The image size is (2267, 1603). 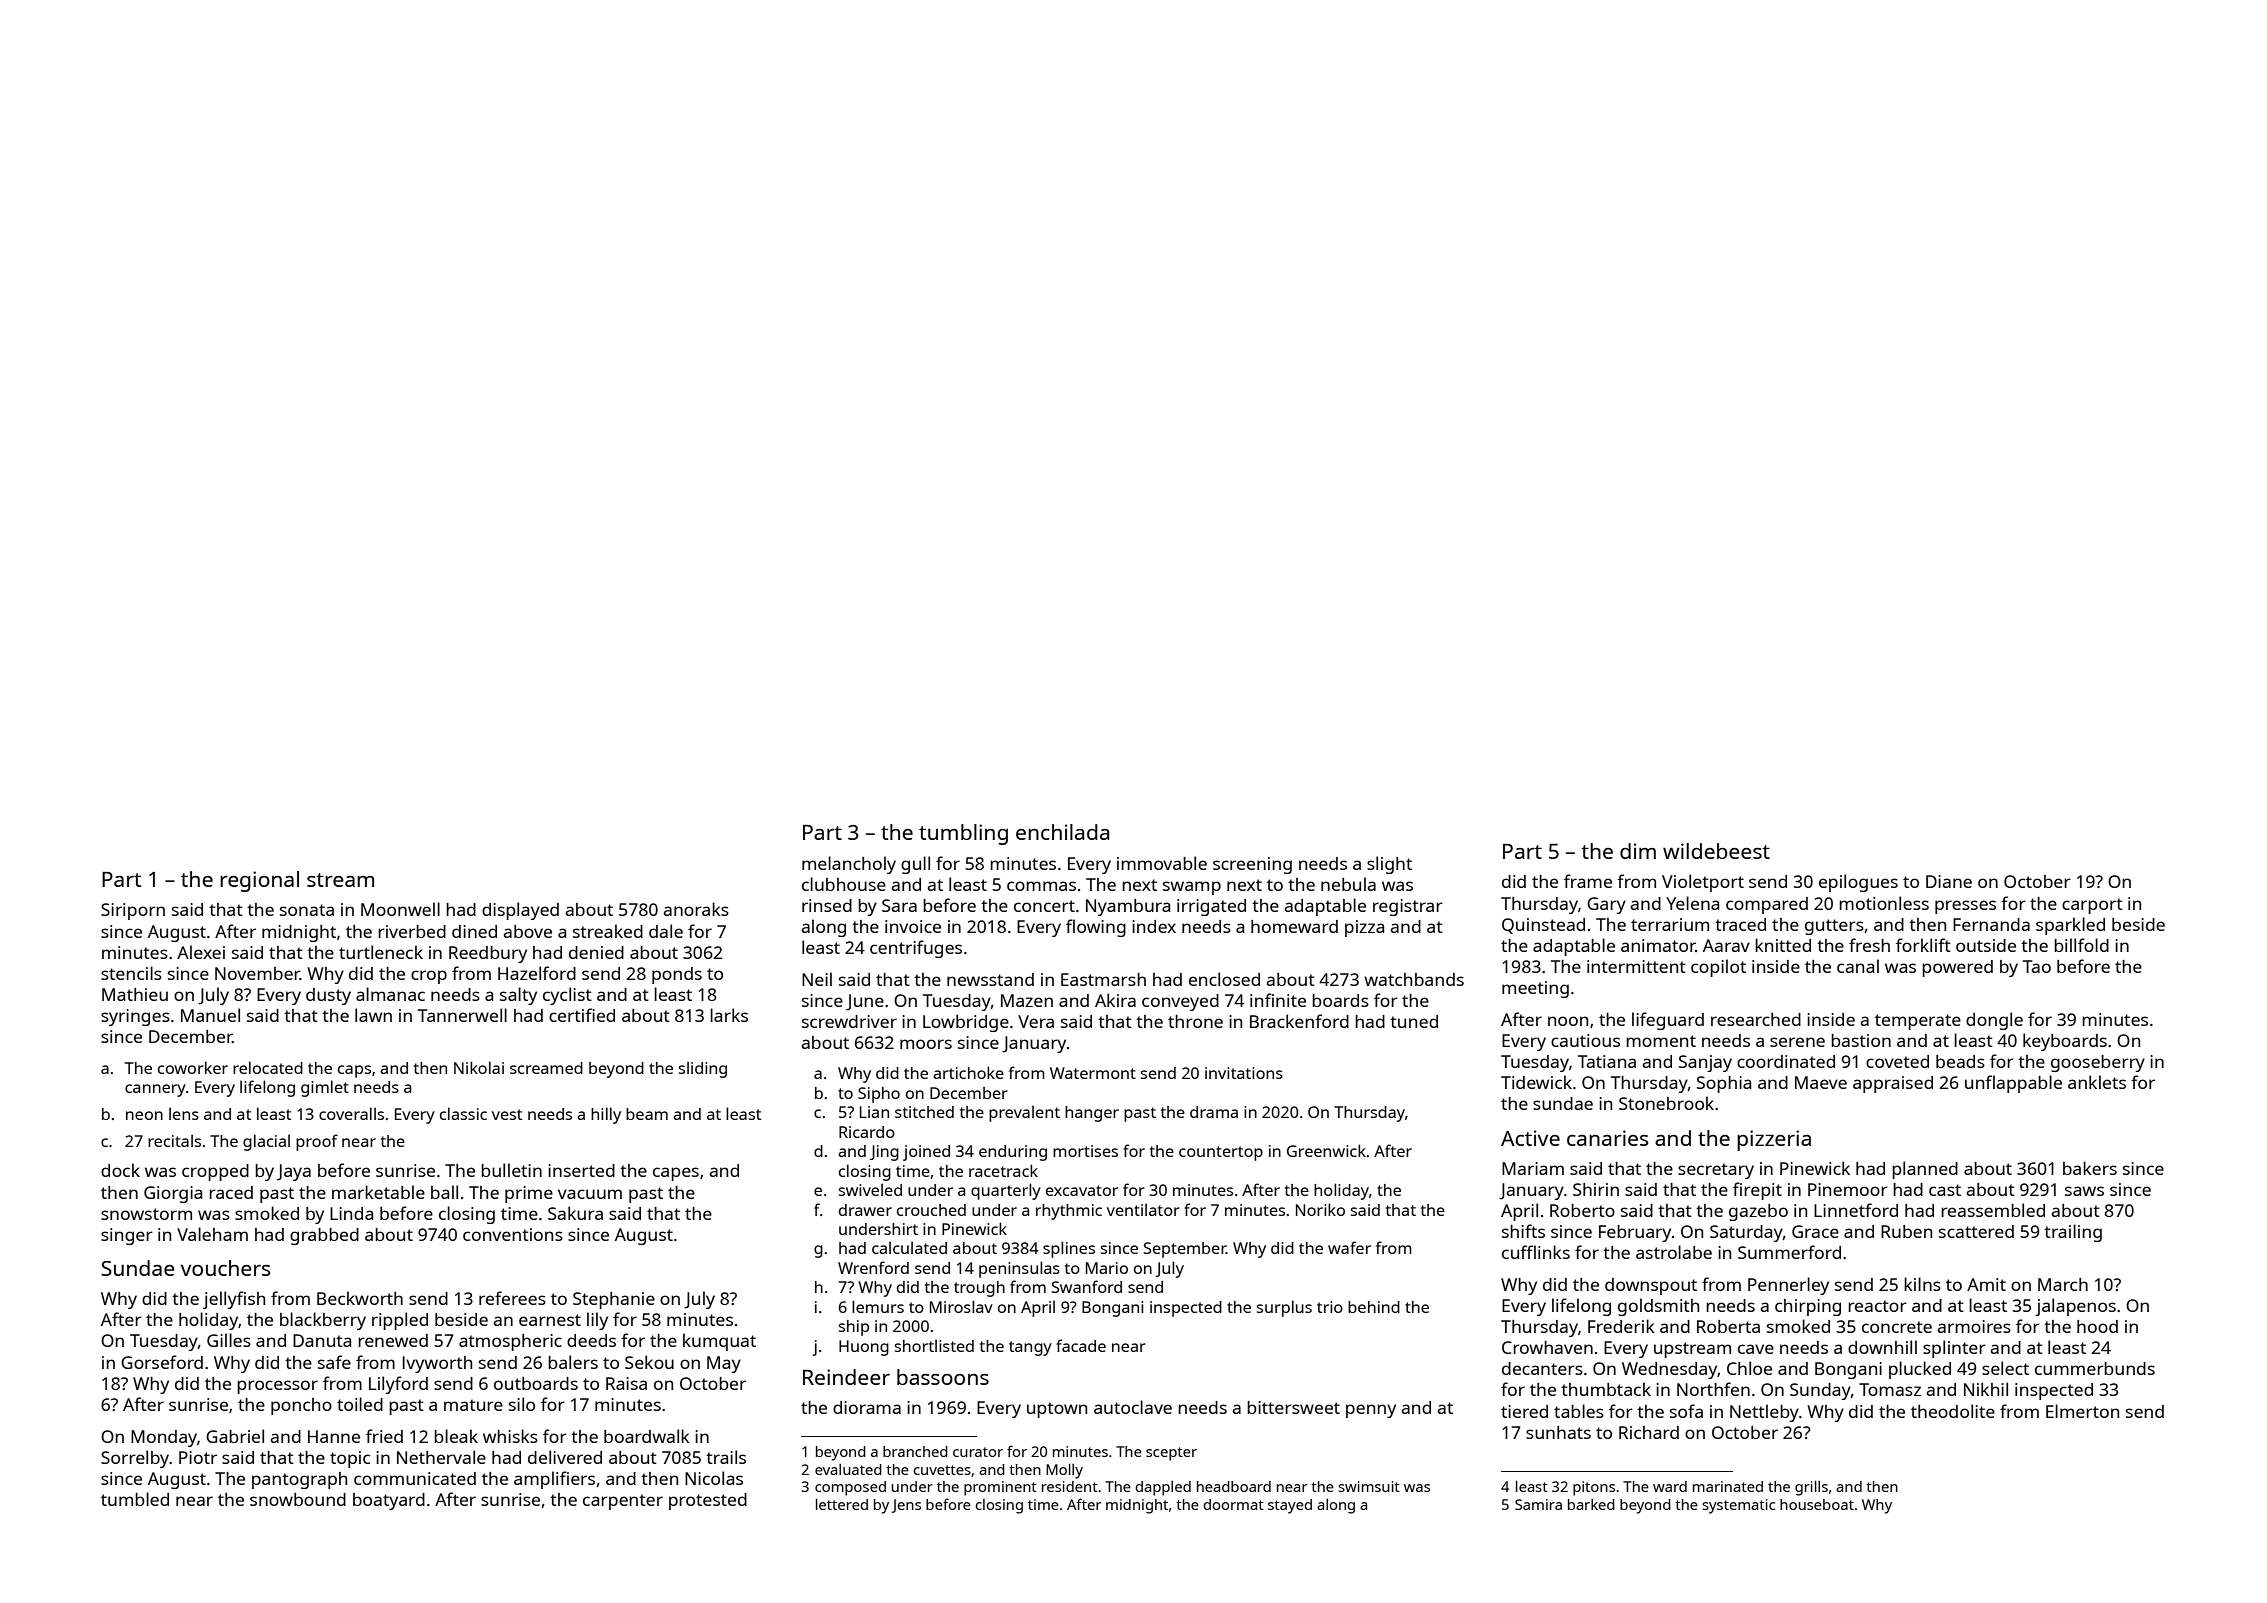 I want to click on gazebo, so click(x=1758, y=1212).
